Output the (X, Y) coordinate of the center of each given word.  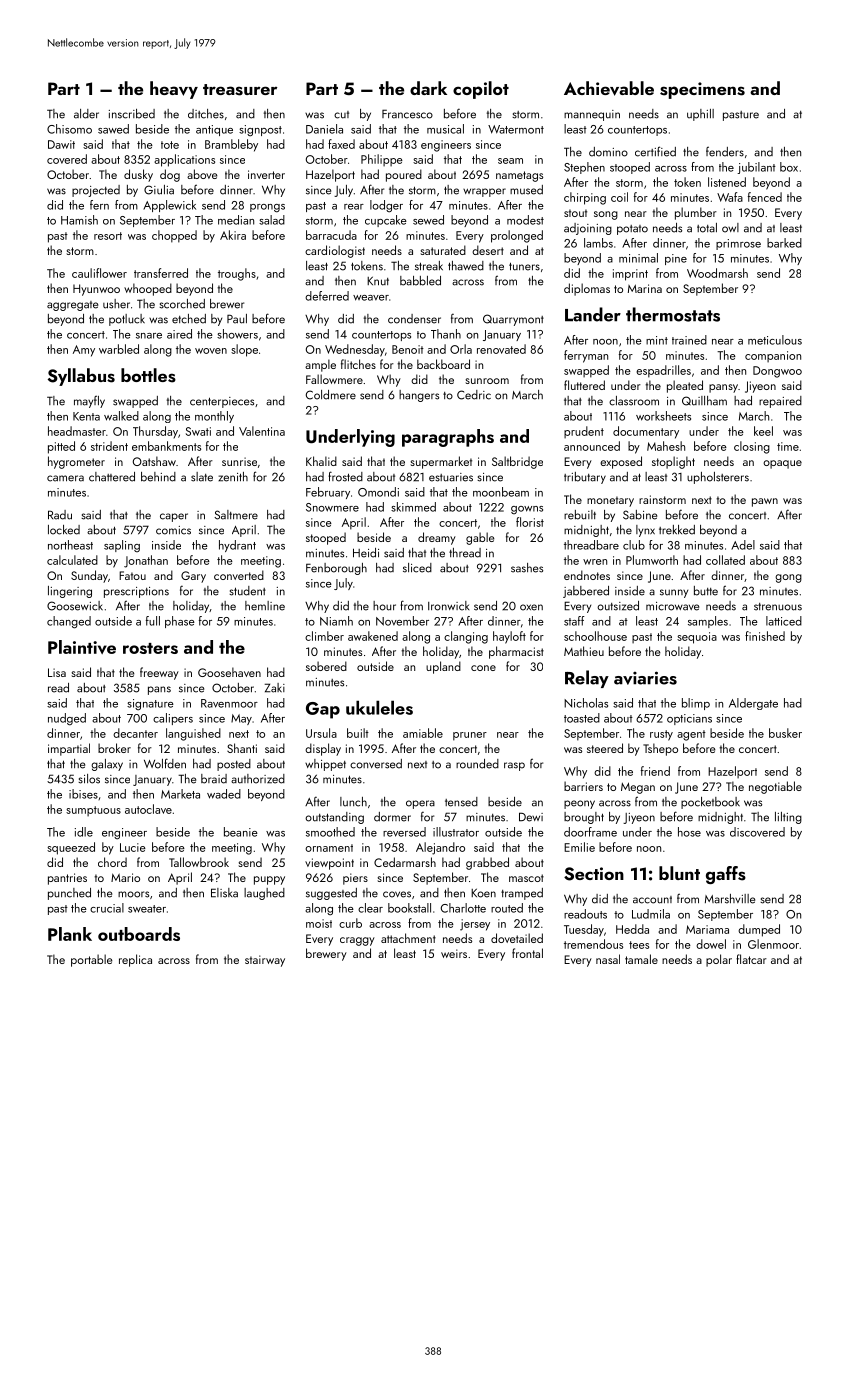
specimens (702, 90)
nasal (608, 959)
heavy (174, 90)
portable (92, 960)
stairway (265, 961)
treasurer (240, 90)
